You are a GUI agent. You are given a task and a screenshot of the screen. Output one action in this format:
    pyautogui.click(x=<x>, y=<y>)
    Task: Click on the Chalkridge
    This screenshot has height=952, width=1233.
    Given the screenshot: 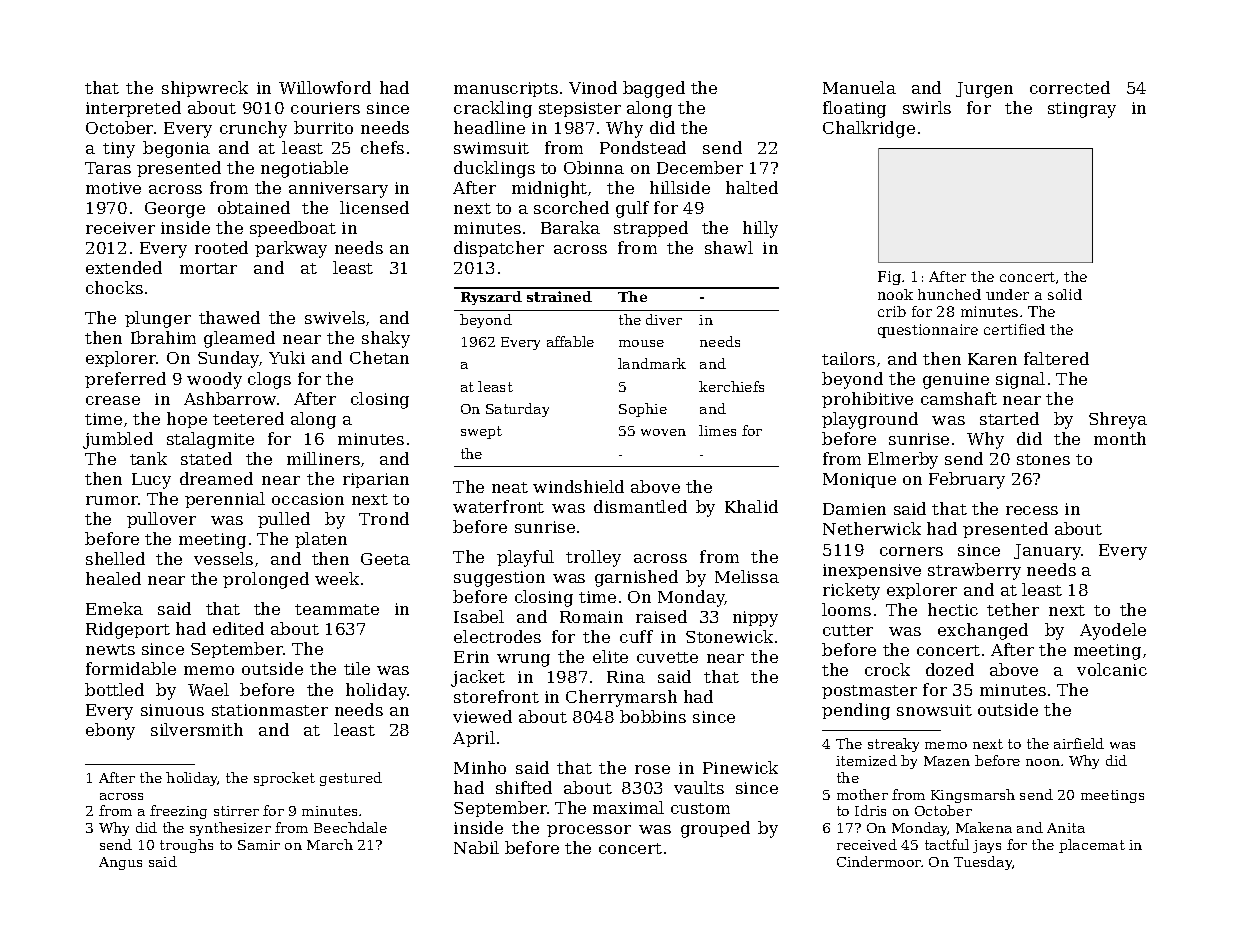 What is the action you would take?
    pyautogui.click(x=869, y=129)
